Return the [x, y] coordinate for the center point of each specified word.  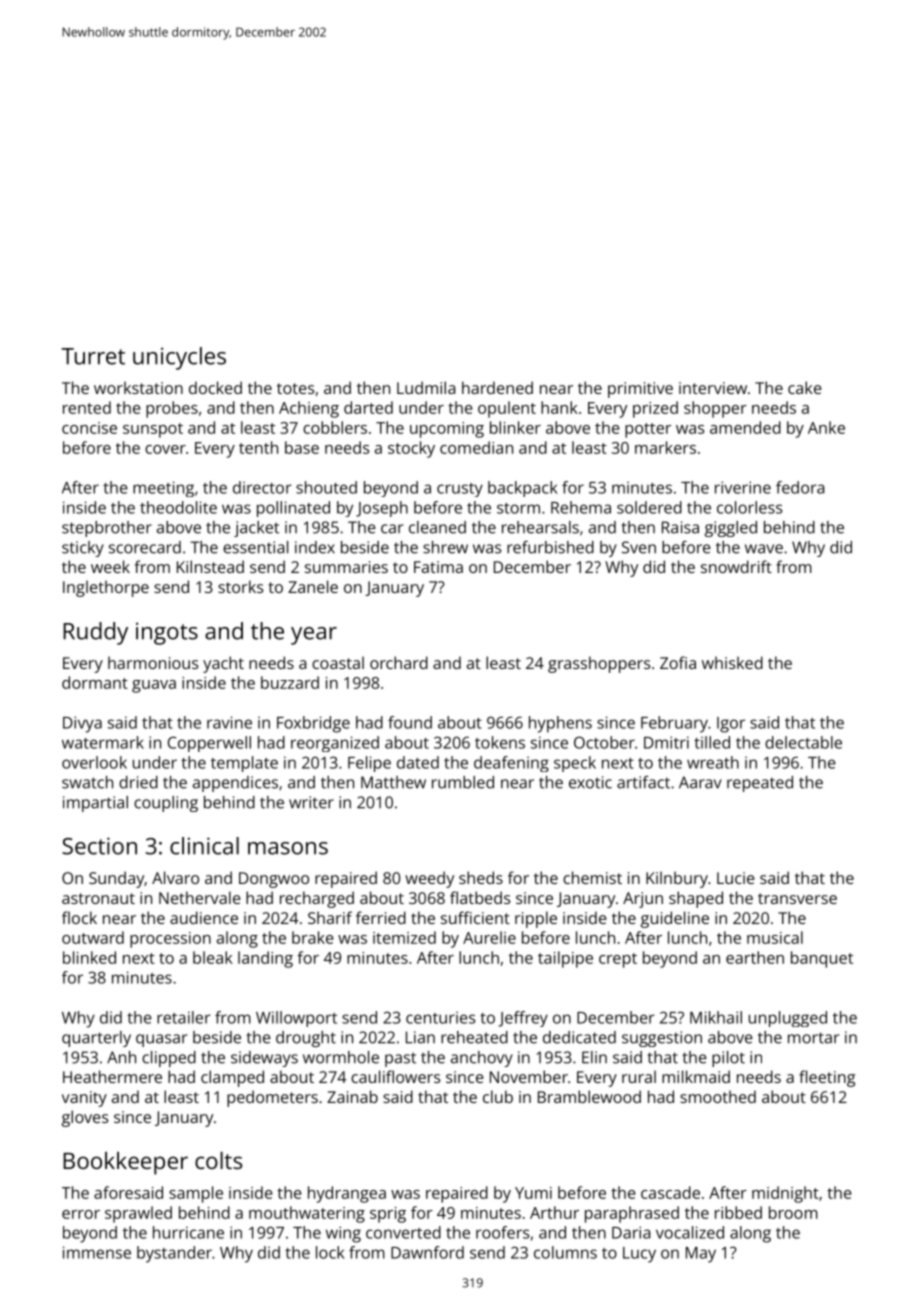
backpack [522, 489]
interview [713, 388]
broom [793, 1212]
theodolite [178, 507]
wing [343, 1234]
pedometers [272, 1098]
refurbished [550, 547]
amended [745, 427]
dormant [95, 682]
